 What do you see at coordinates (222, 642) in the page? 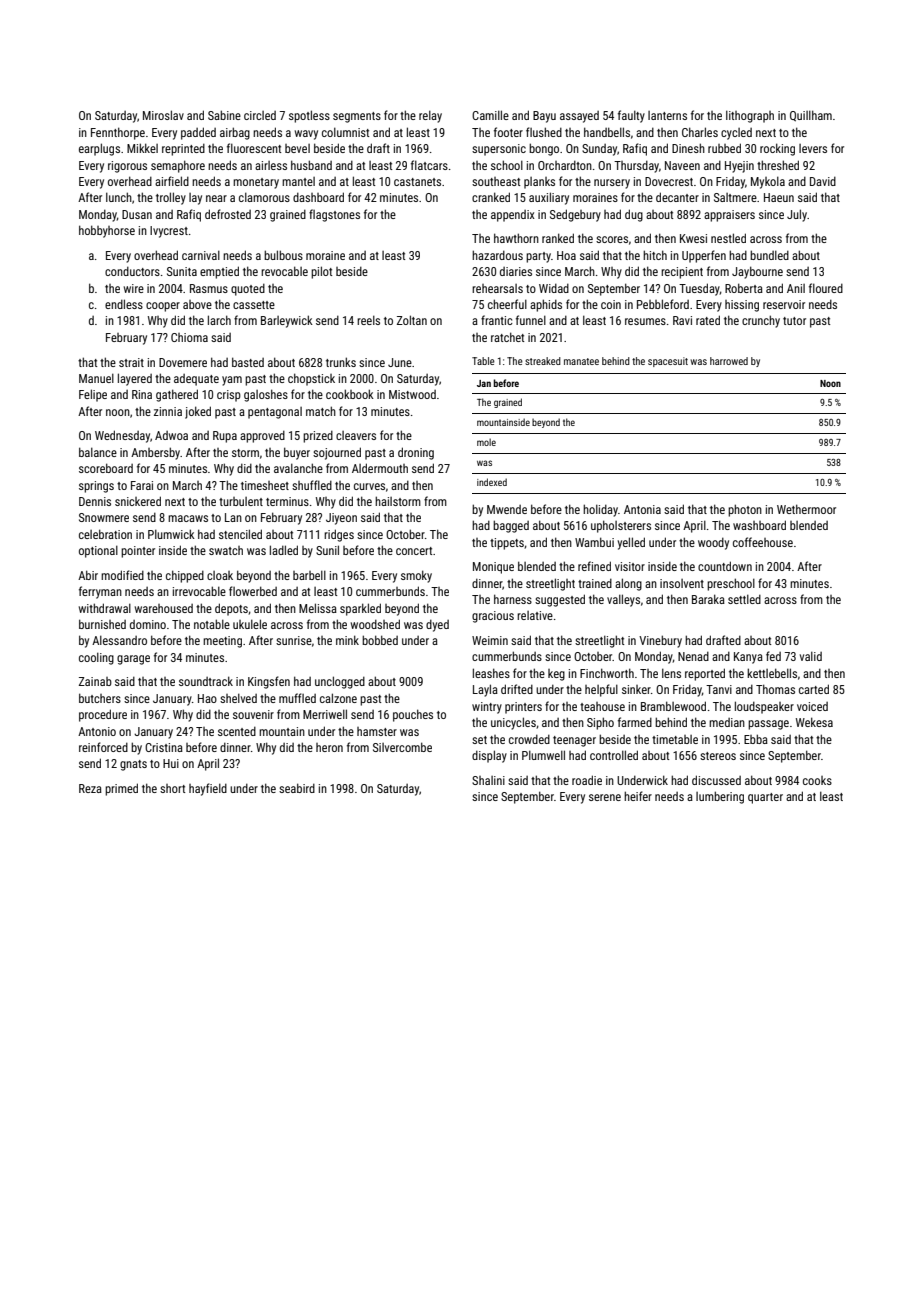
I see `meeting` at bounding box center [222, 642].
